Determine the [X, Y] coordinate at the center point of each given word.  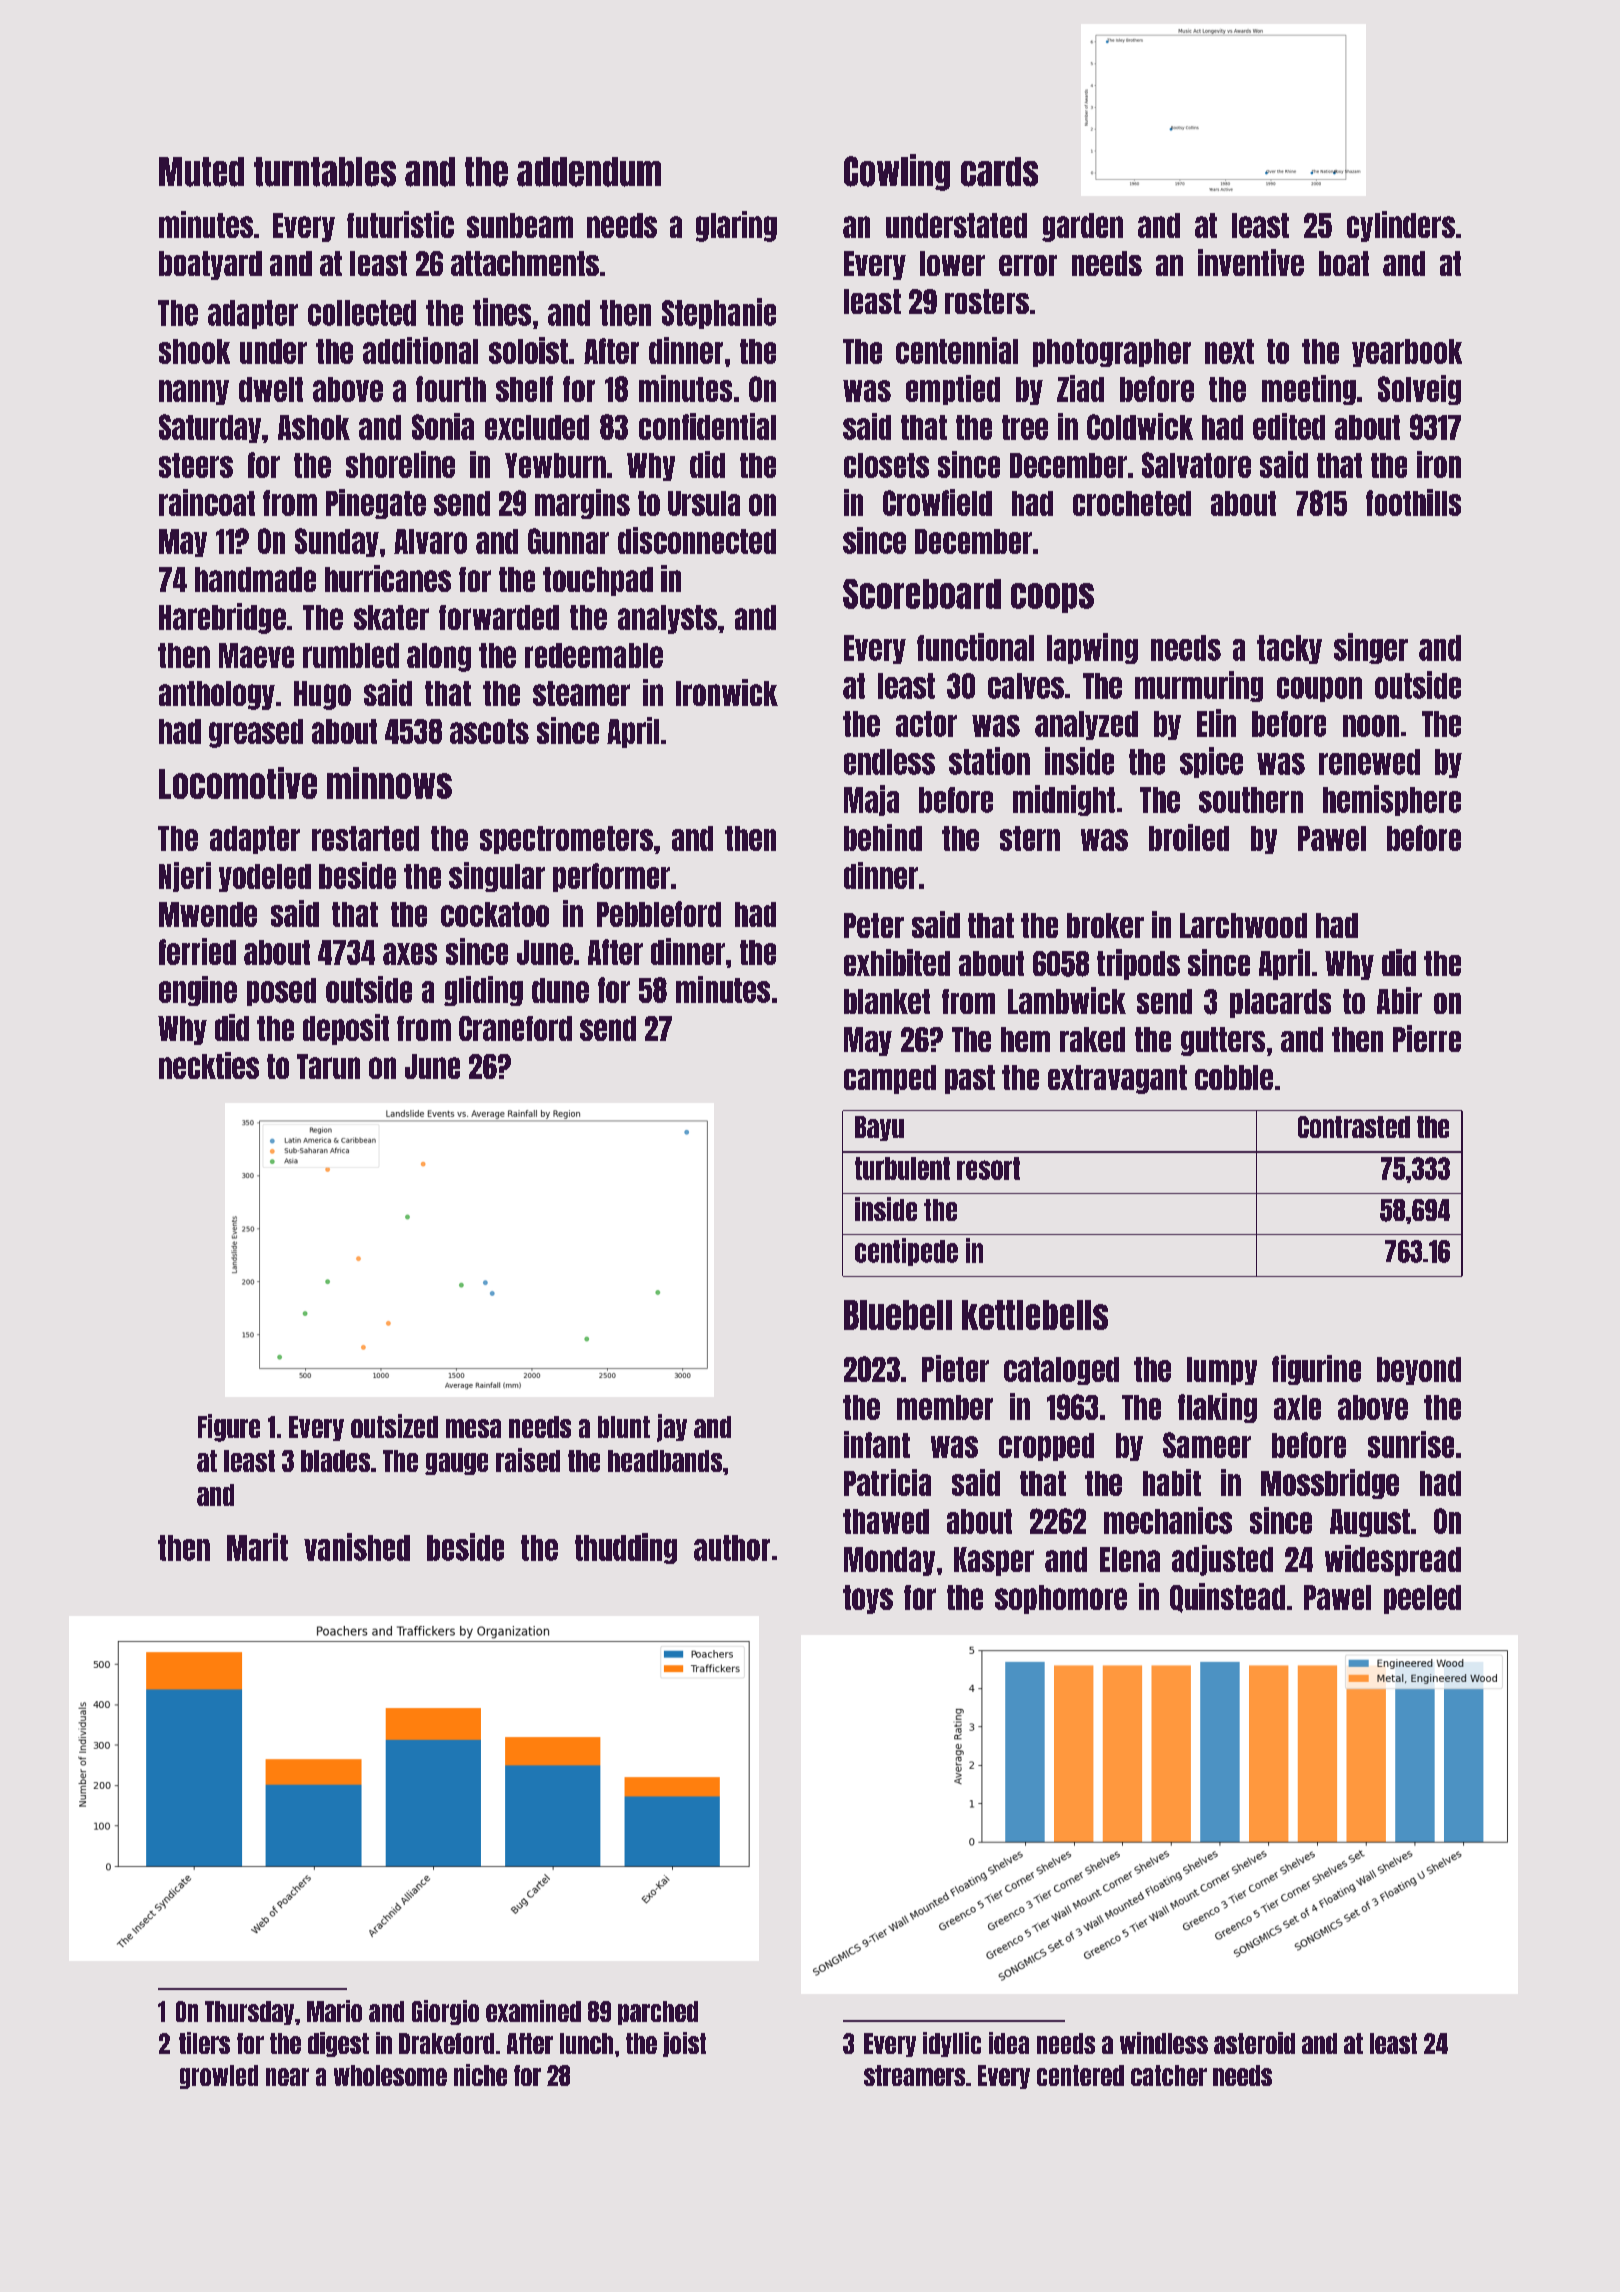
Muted [201, 172]
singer [1371, 648]
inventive [1251, 262]
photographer [1112, 353]
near [287, 2077]
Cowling [897, 172]
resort [988, 1168]
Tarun [328, 1066]
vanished [357, 1547]
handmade [255, 579]
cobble [1234, 1077]
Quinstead [1227, 1598]
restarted [365, 838]
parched [658, 2013]
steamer [581, 693]
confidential [707, 426]
